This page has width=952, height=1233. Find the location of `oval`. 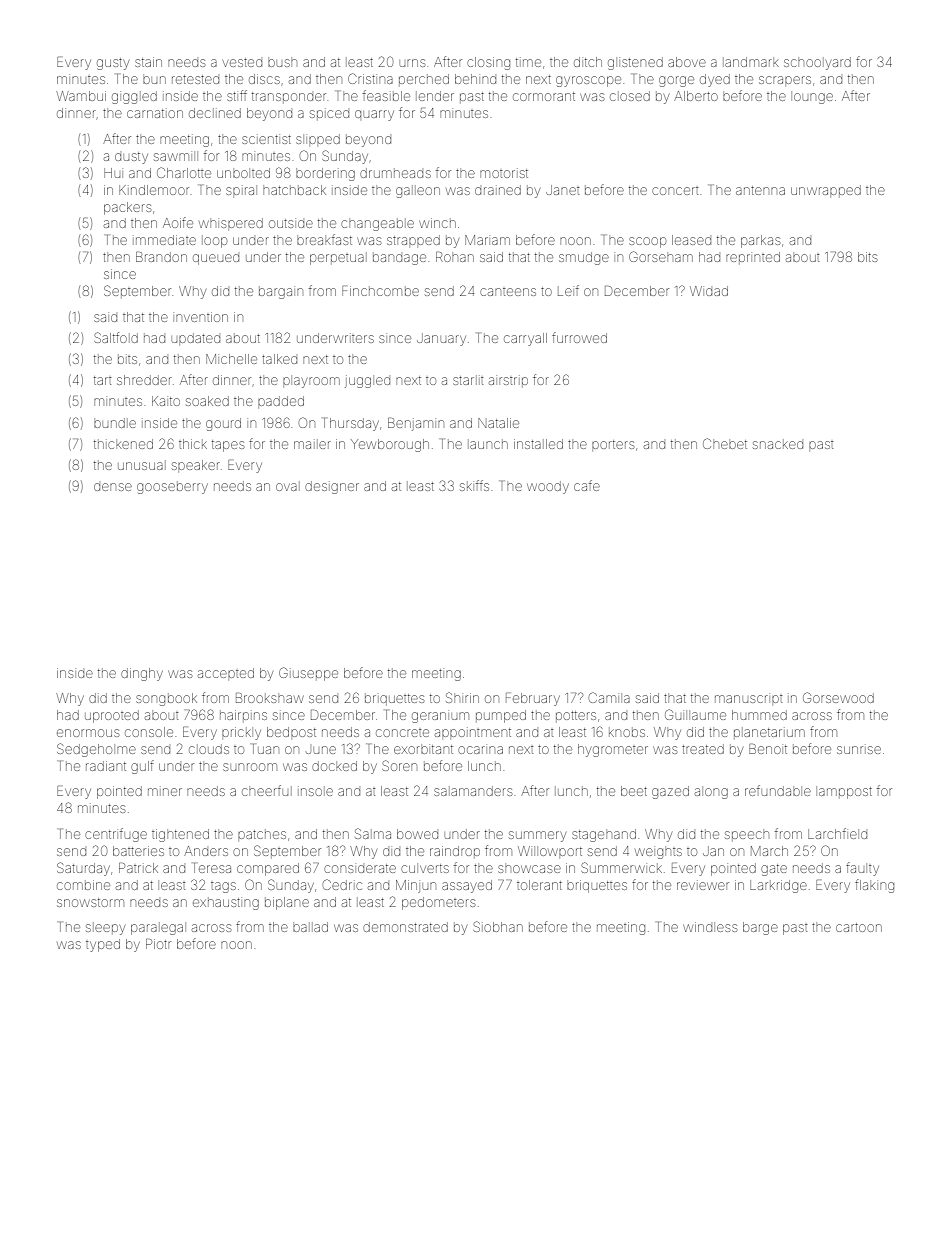

oval is located at coordinates (286, 487).
